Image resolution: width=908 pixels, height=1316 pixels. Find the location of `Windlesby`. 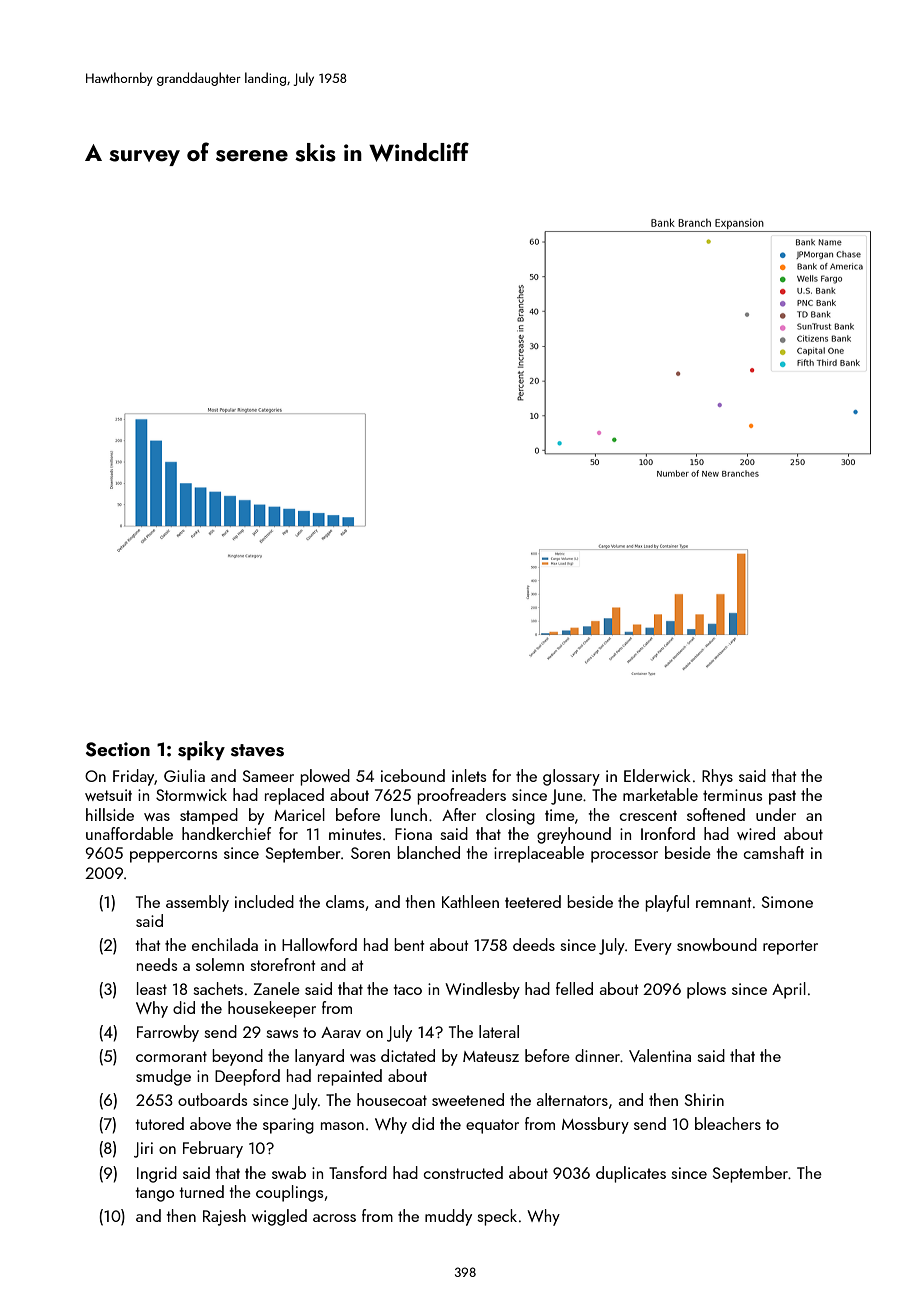

Windlesby is located at coordinates (482, 990).
